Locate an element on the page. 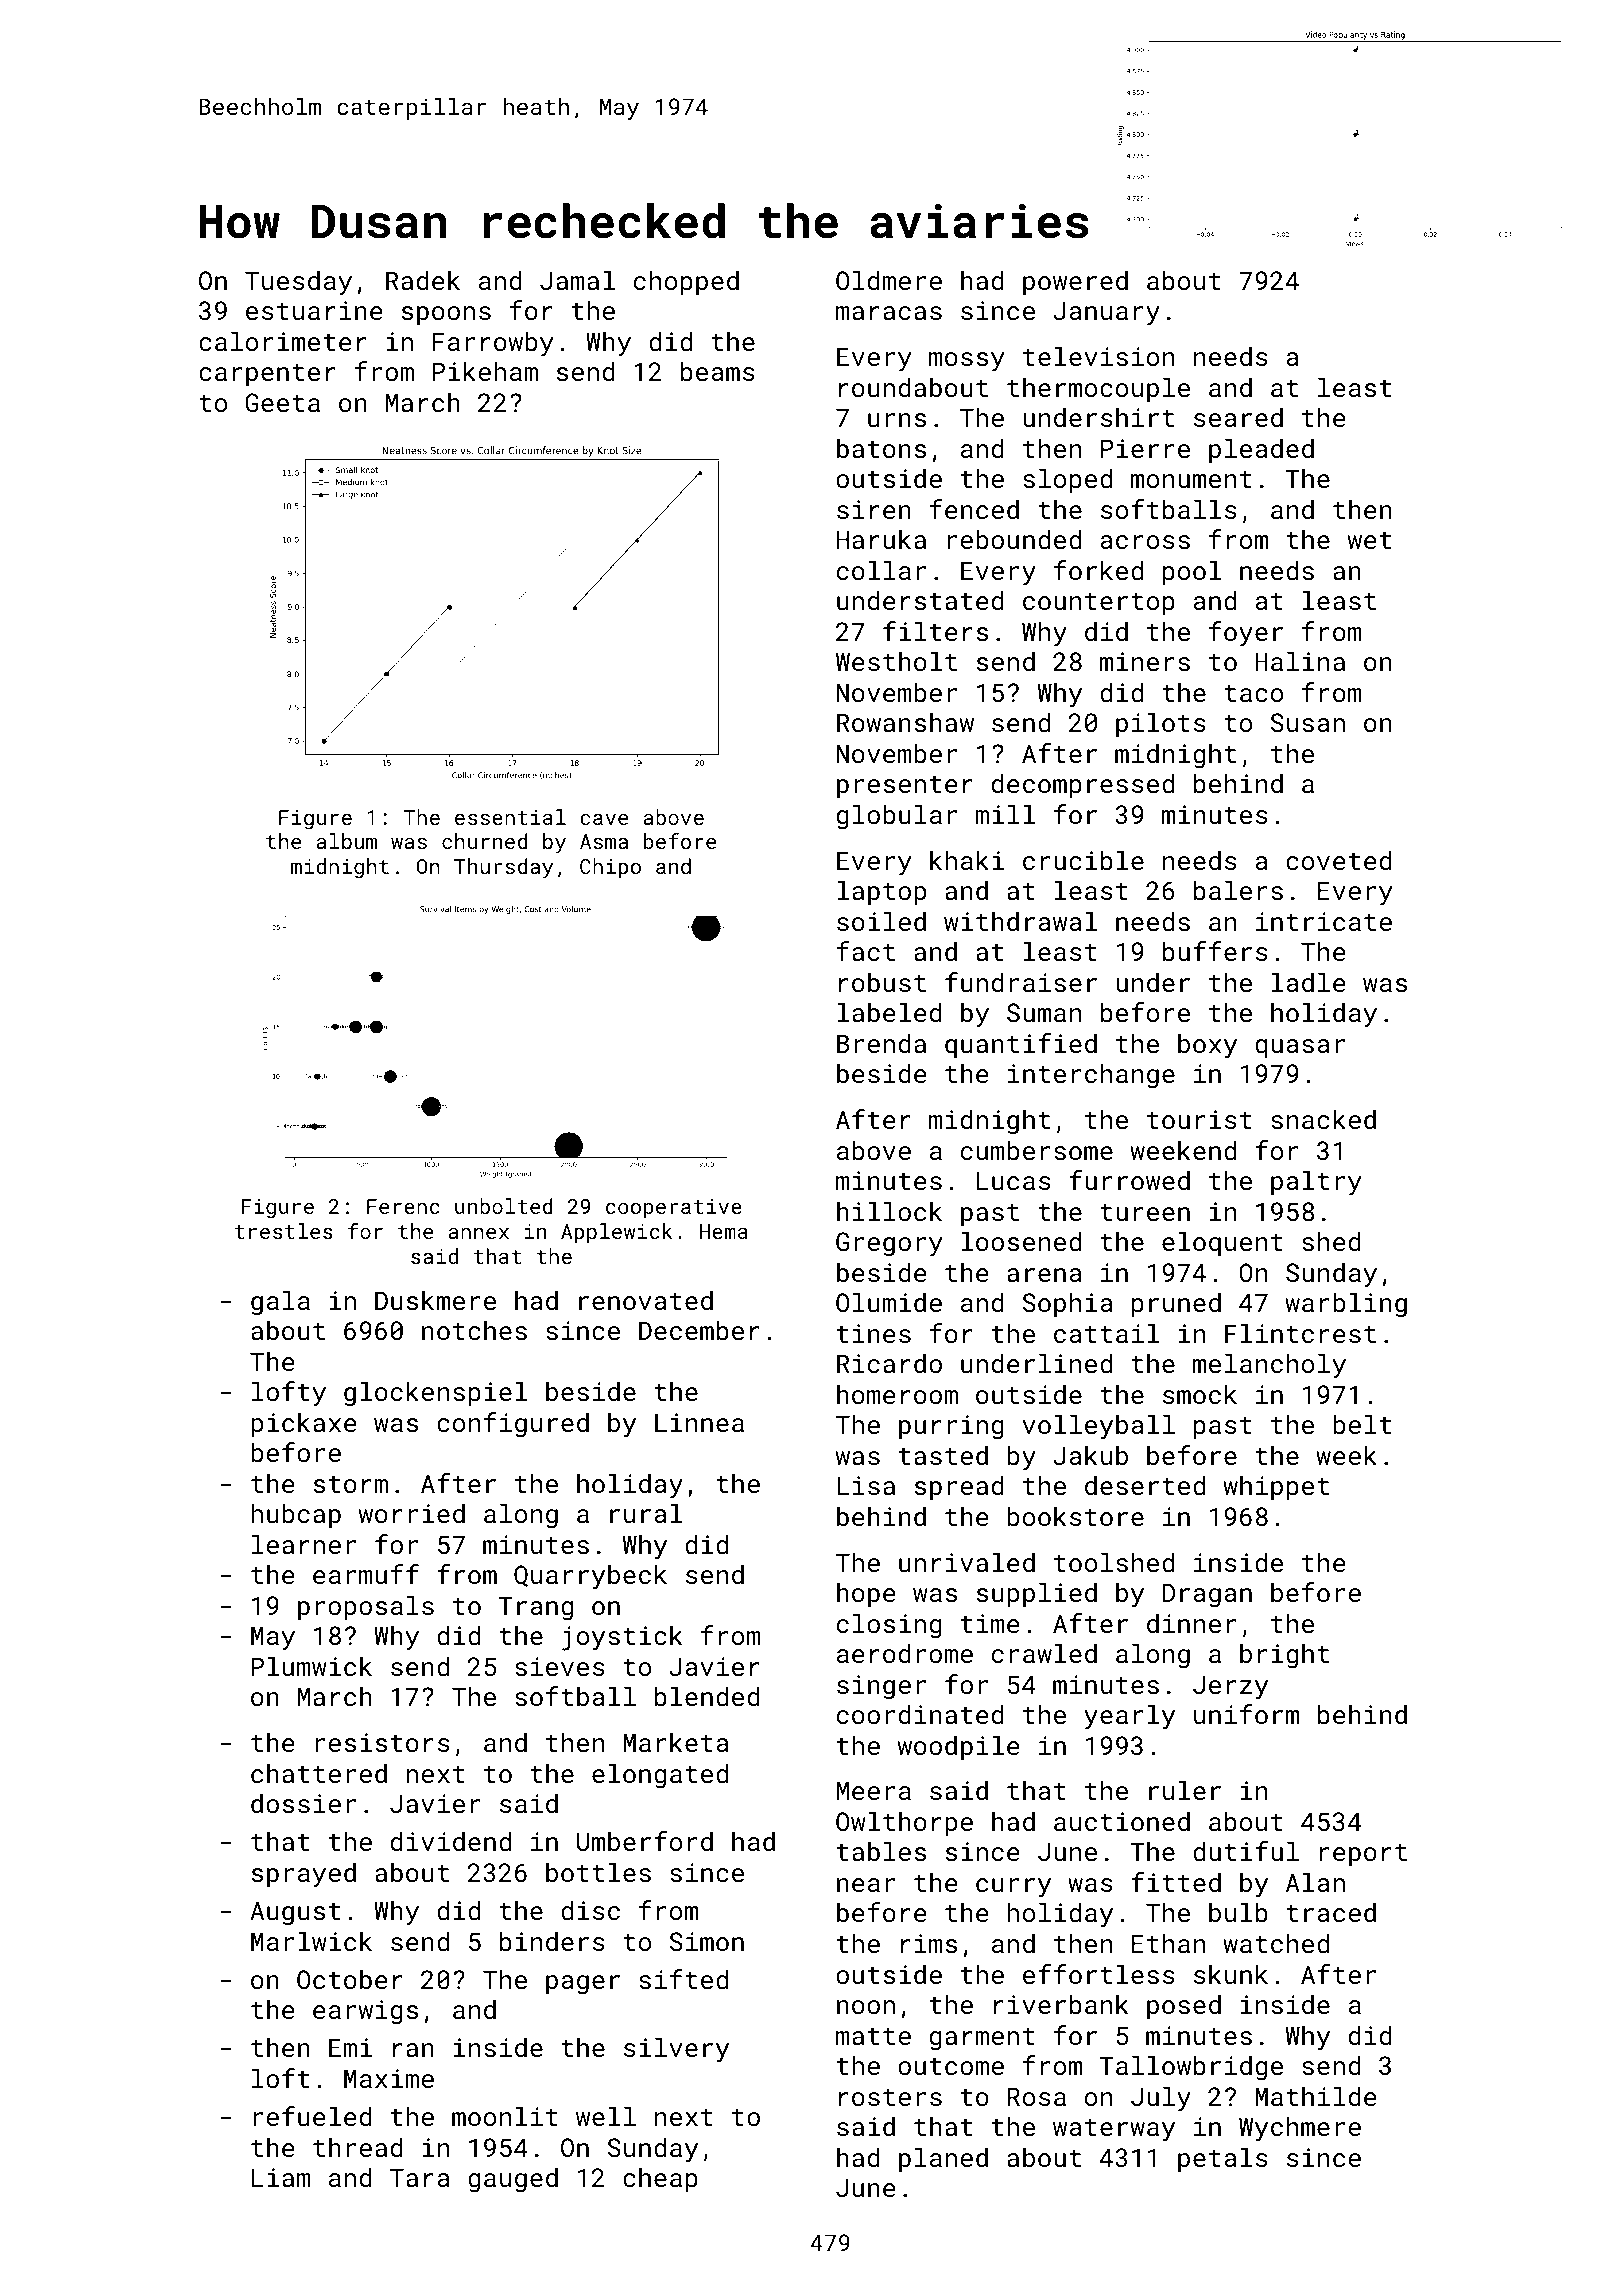 The height and width of the page is (2292, 1620). carpenter is located at coordinates (267, 375).
